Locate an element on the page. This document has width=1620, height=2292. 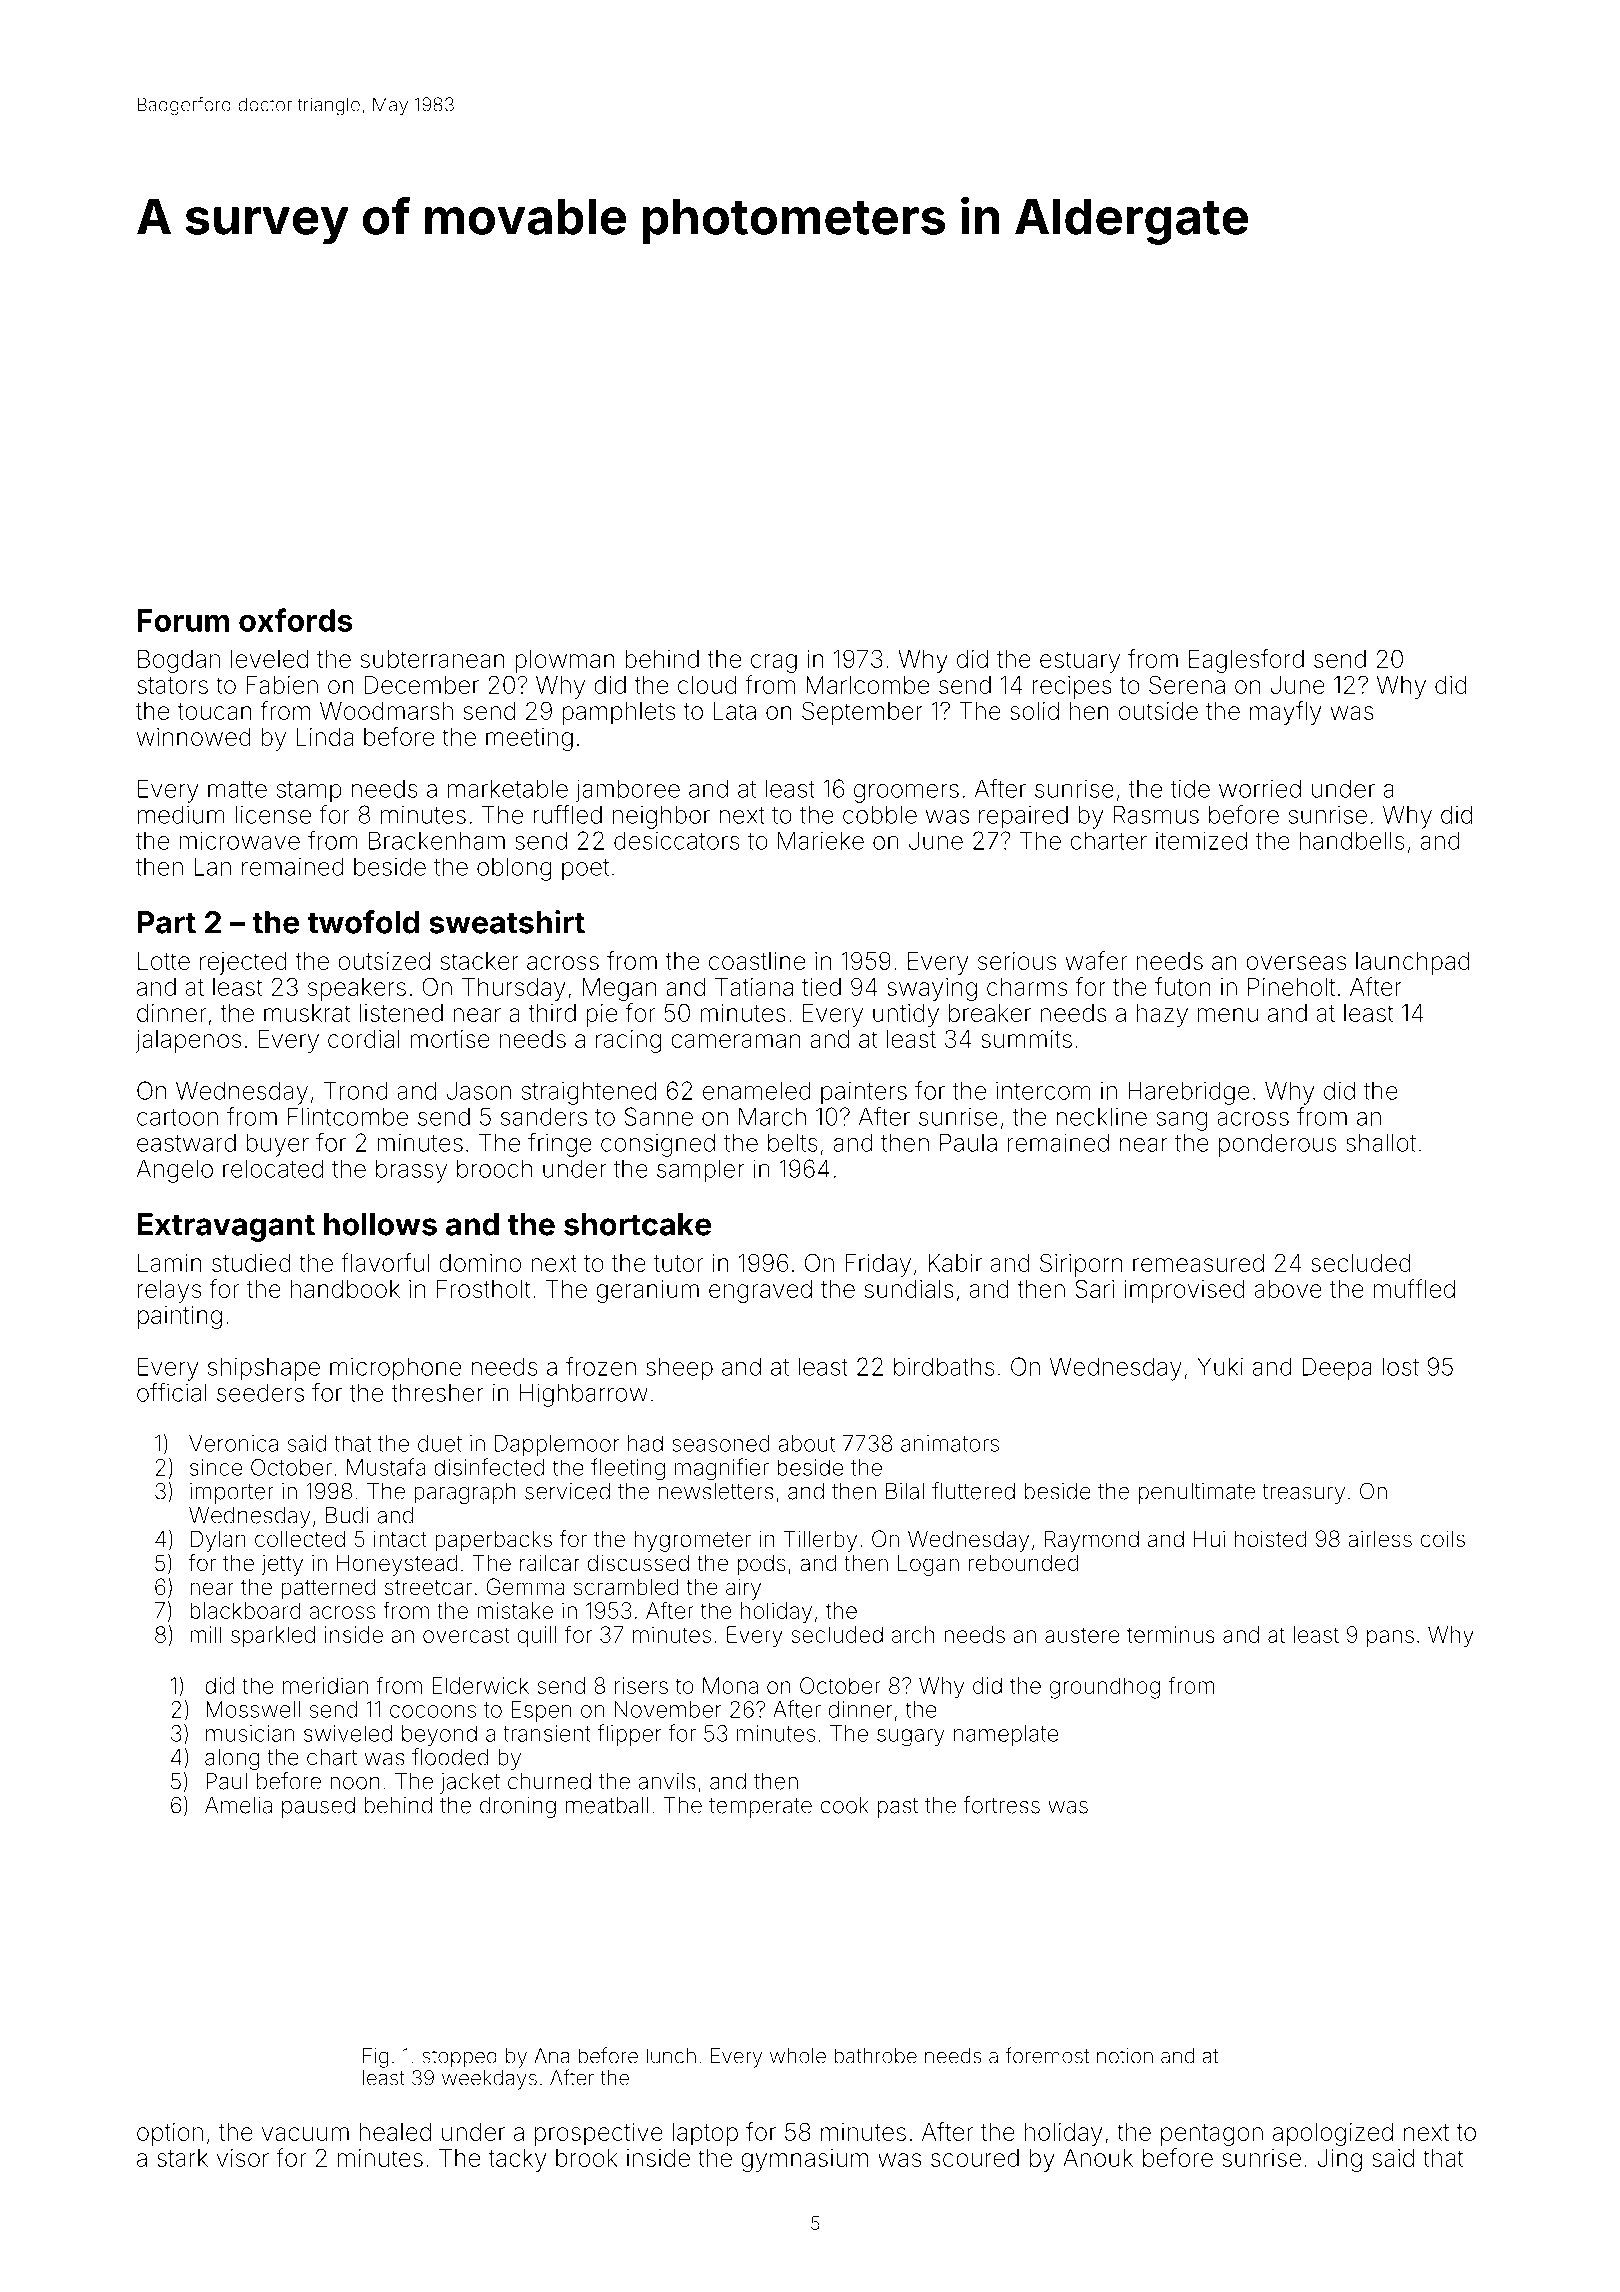
shallot is located at coordinates (1381, 1142).
